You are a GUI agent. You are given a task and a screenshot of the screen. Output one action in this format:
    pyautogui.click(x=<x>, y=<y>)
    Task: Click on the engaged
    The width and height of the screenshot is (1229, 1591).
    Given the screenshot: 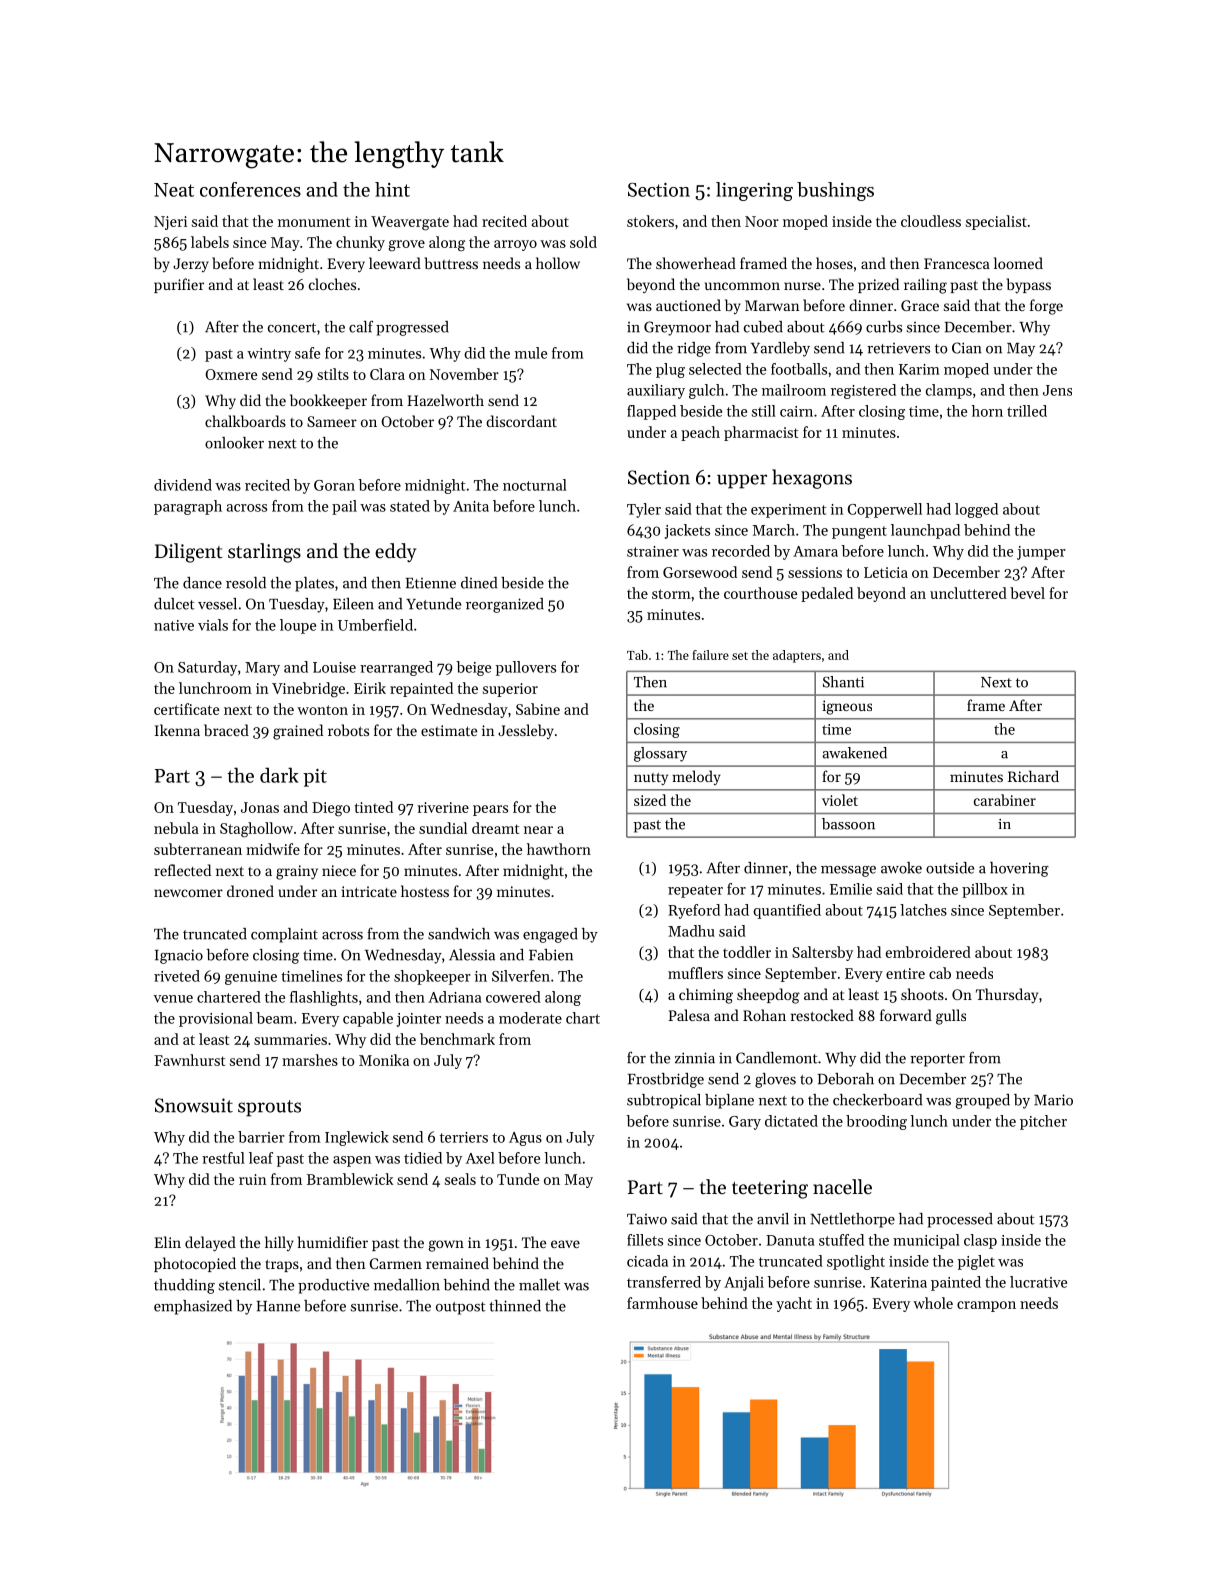 What is the action you would take?
    pyautogui.click(x=550, y=935)
